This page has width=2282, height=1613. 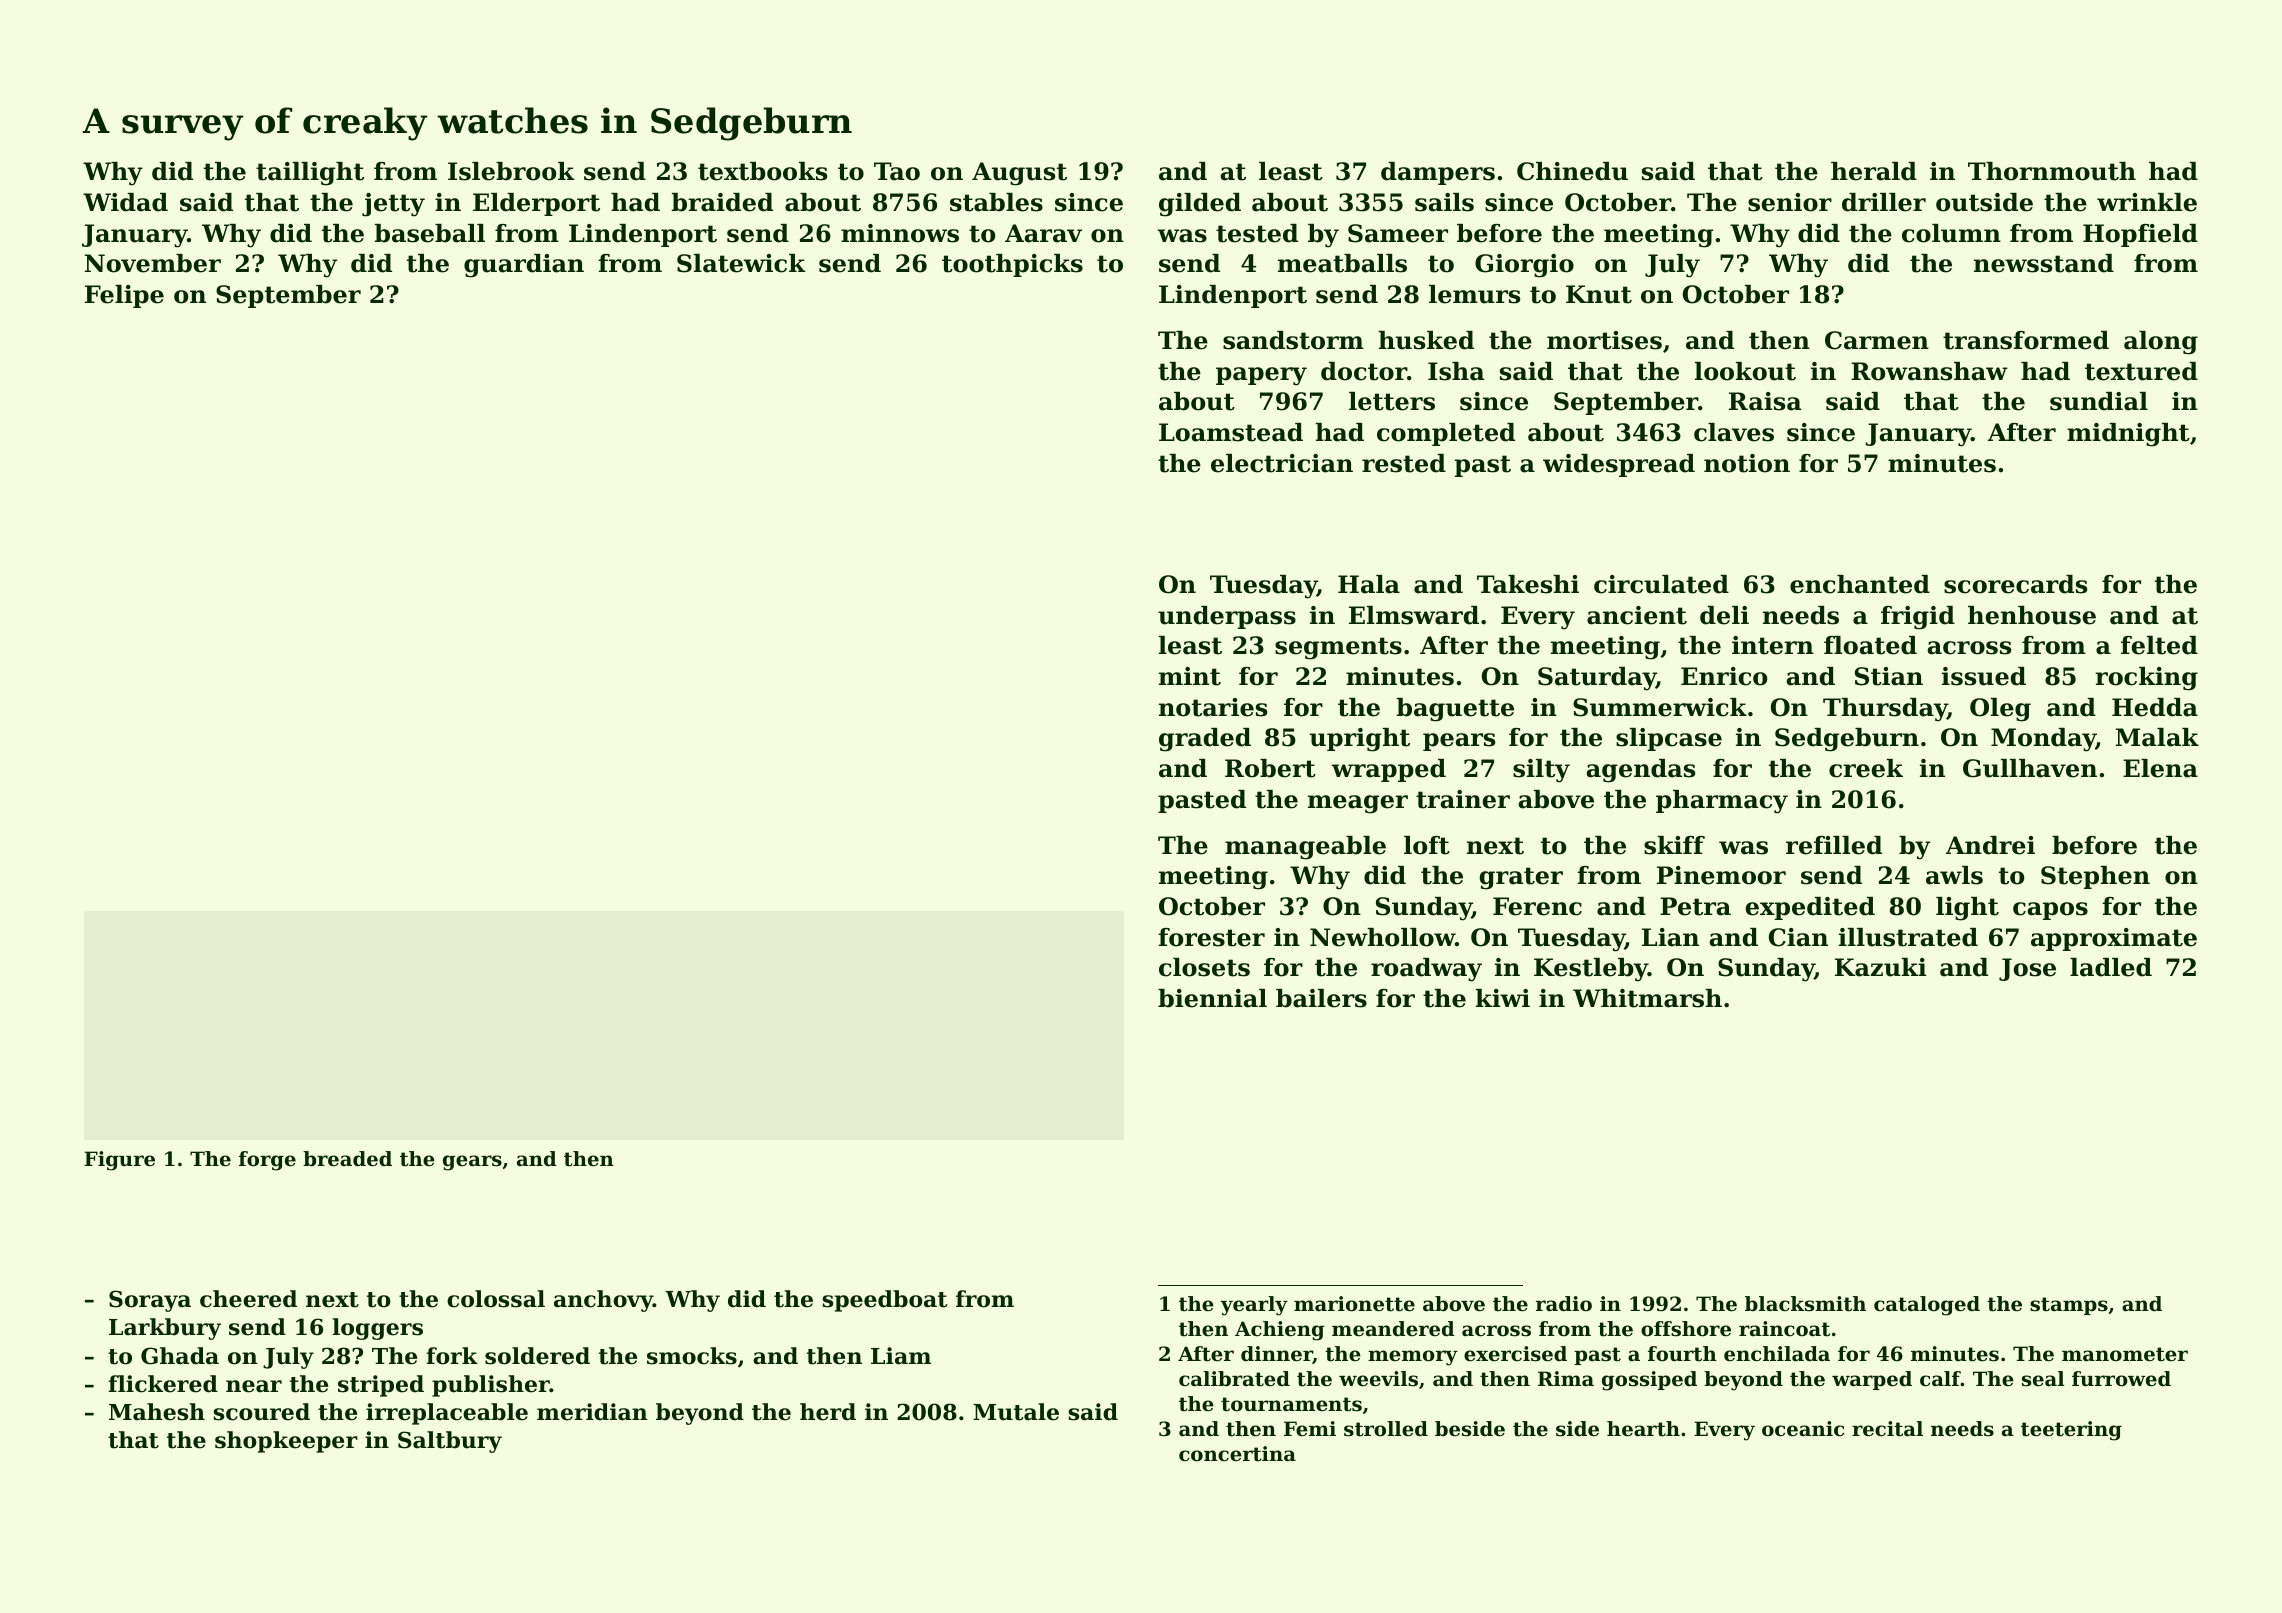 What do you see at coordinates (472, 1163) in the page?
I see `gears` at bounding box center [472, 1163].
